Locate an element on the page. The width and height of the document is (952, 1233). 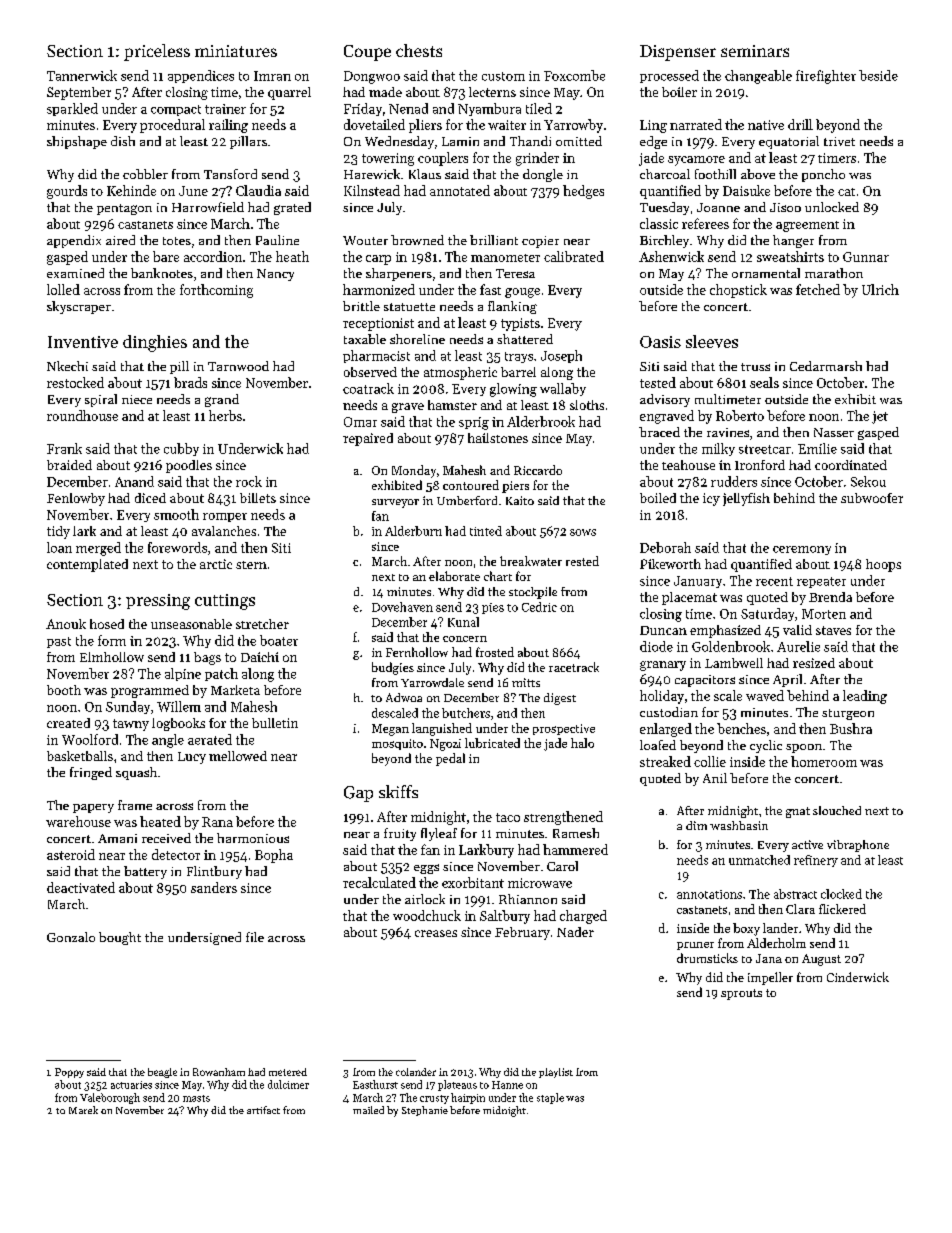
August is located at coordinates (821, 960).
